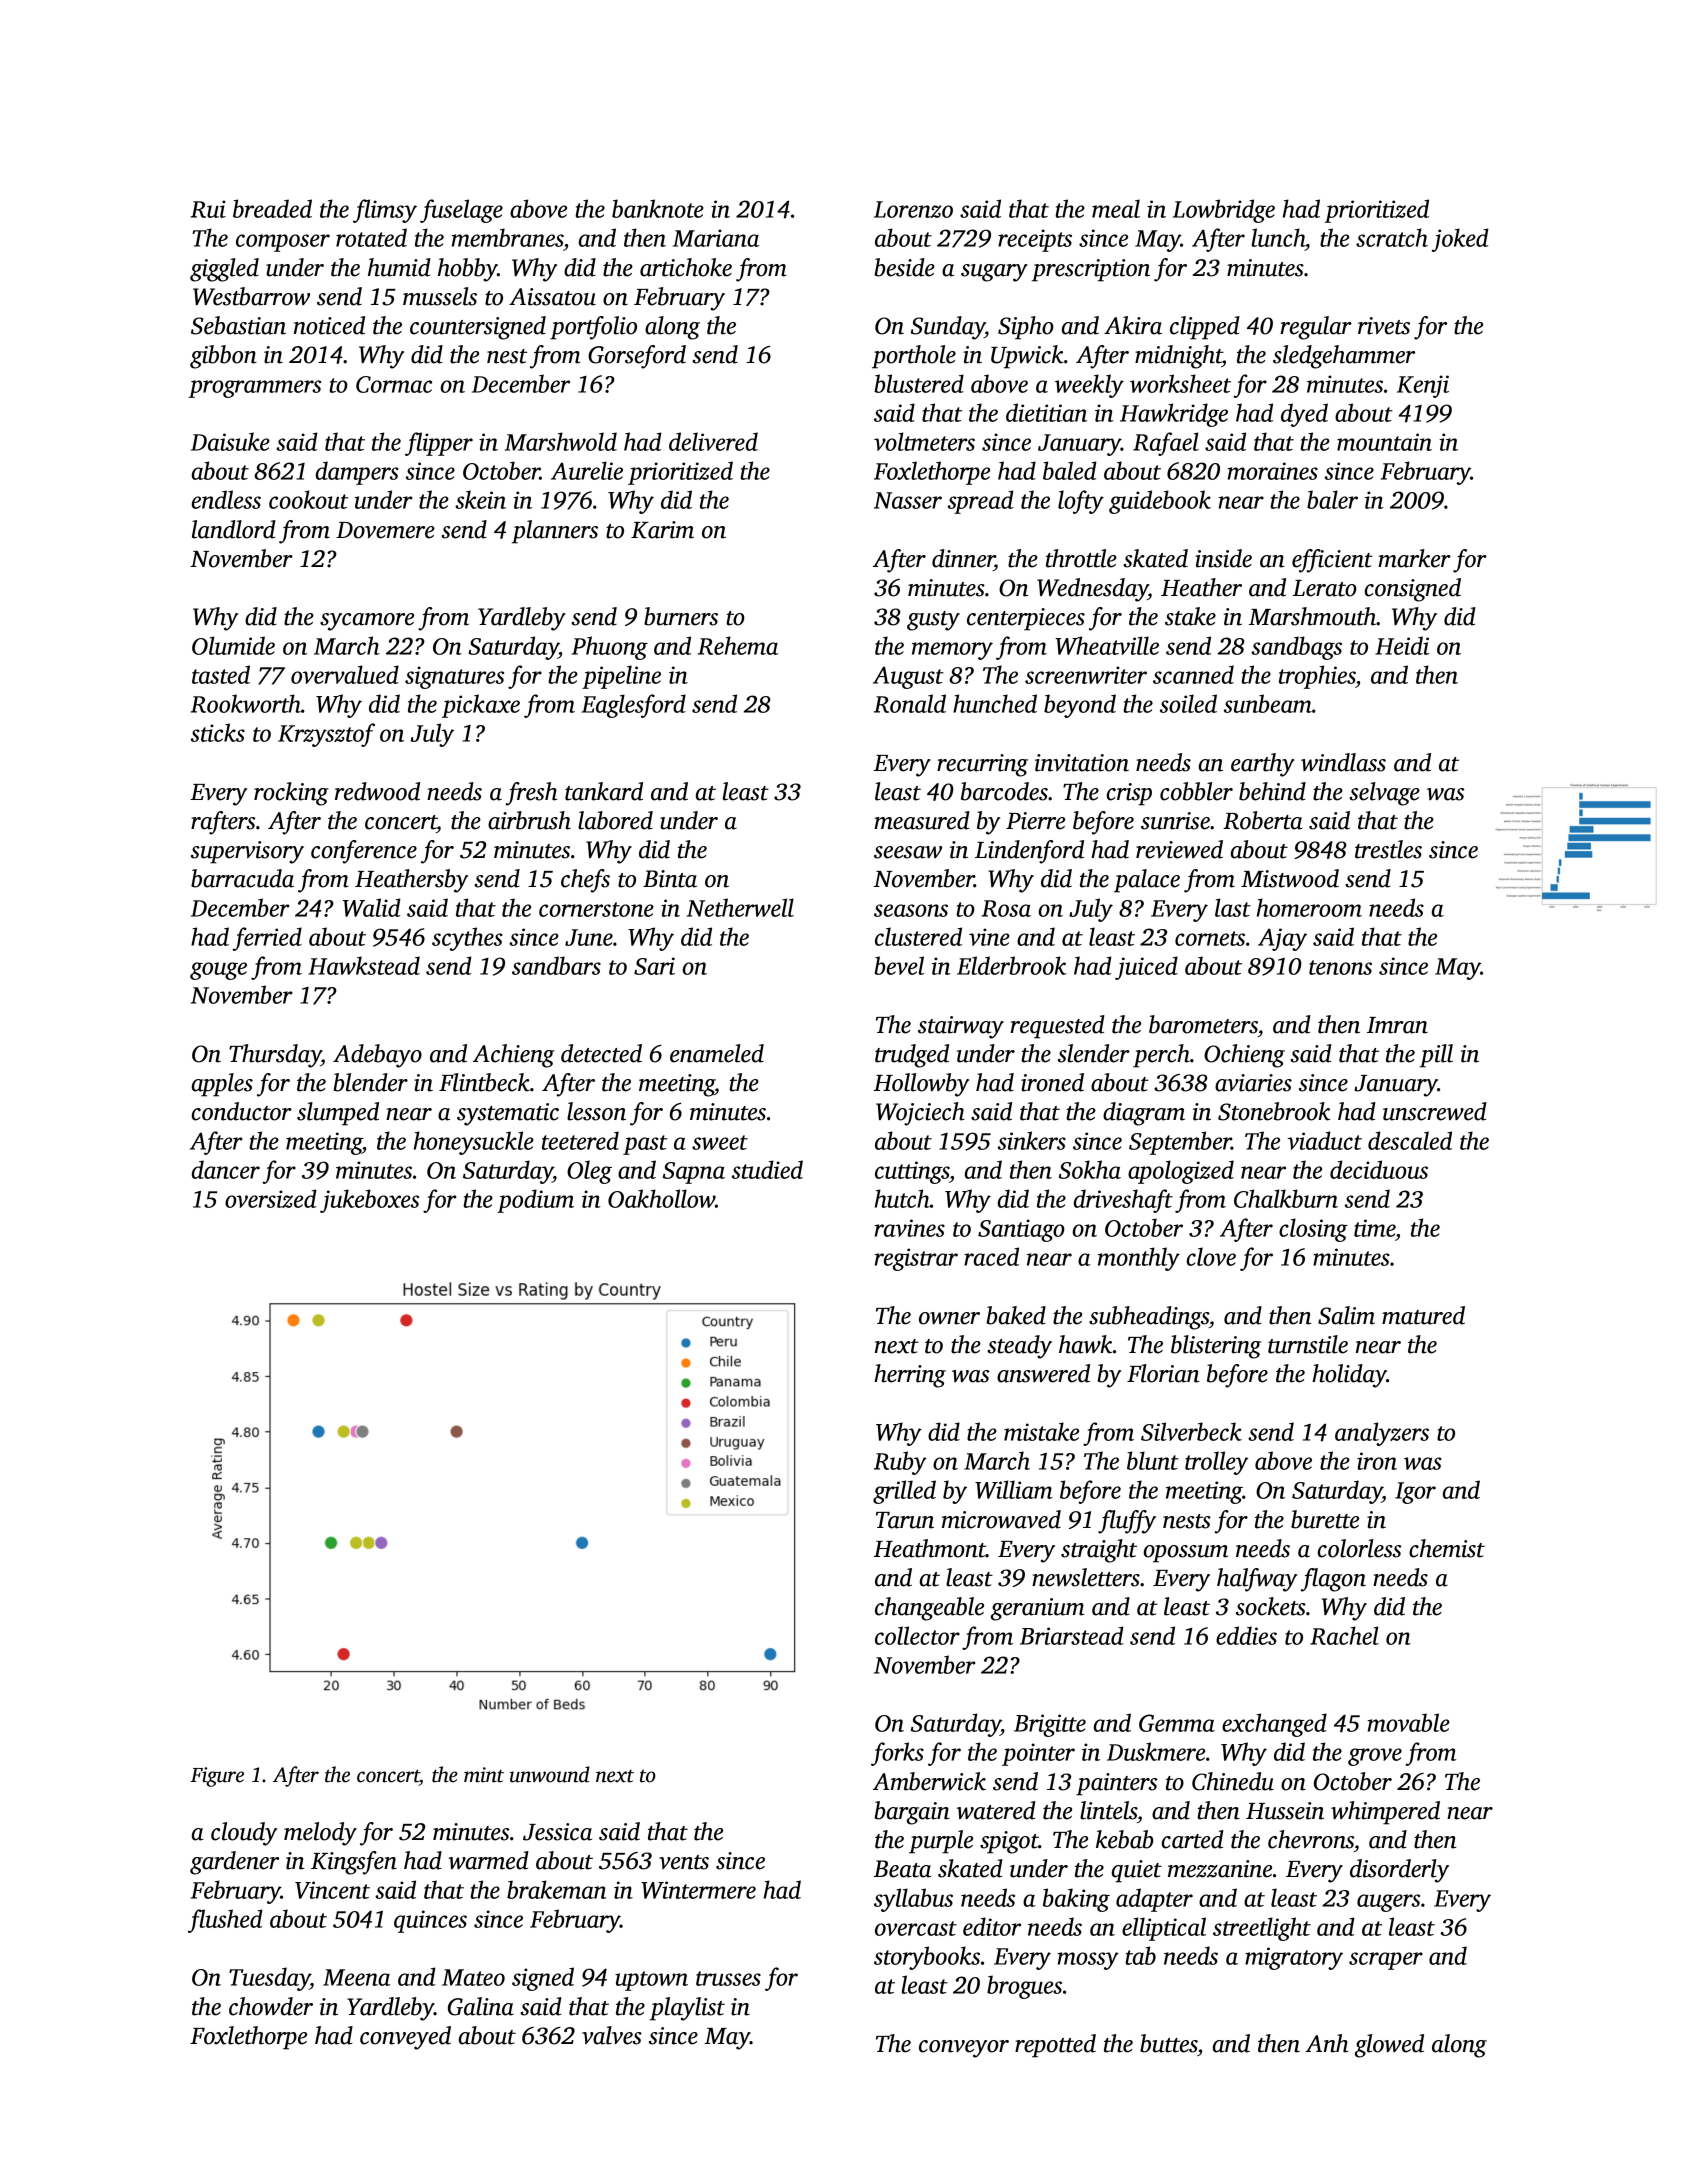 The image size is (1683, 2178). What do you see at coordinates (473, 1977) in the screenshot?
I see `Mateo` at bounding box center [473, 1977].
